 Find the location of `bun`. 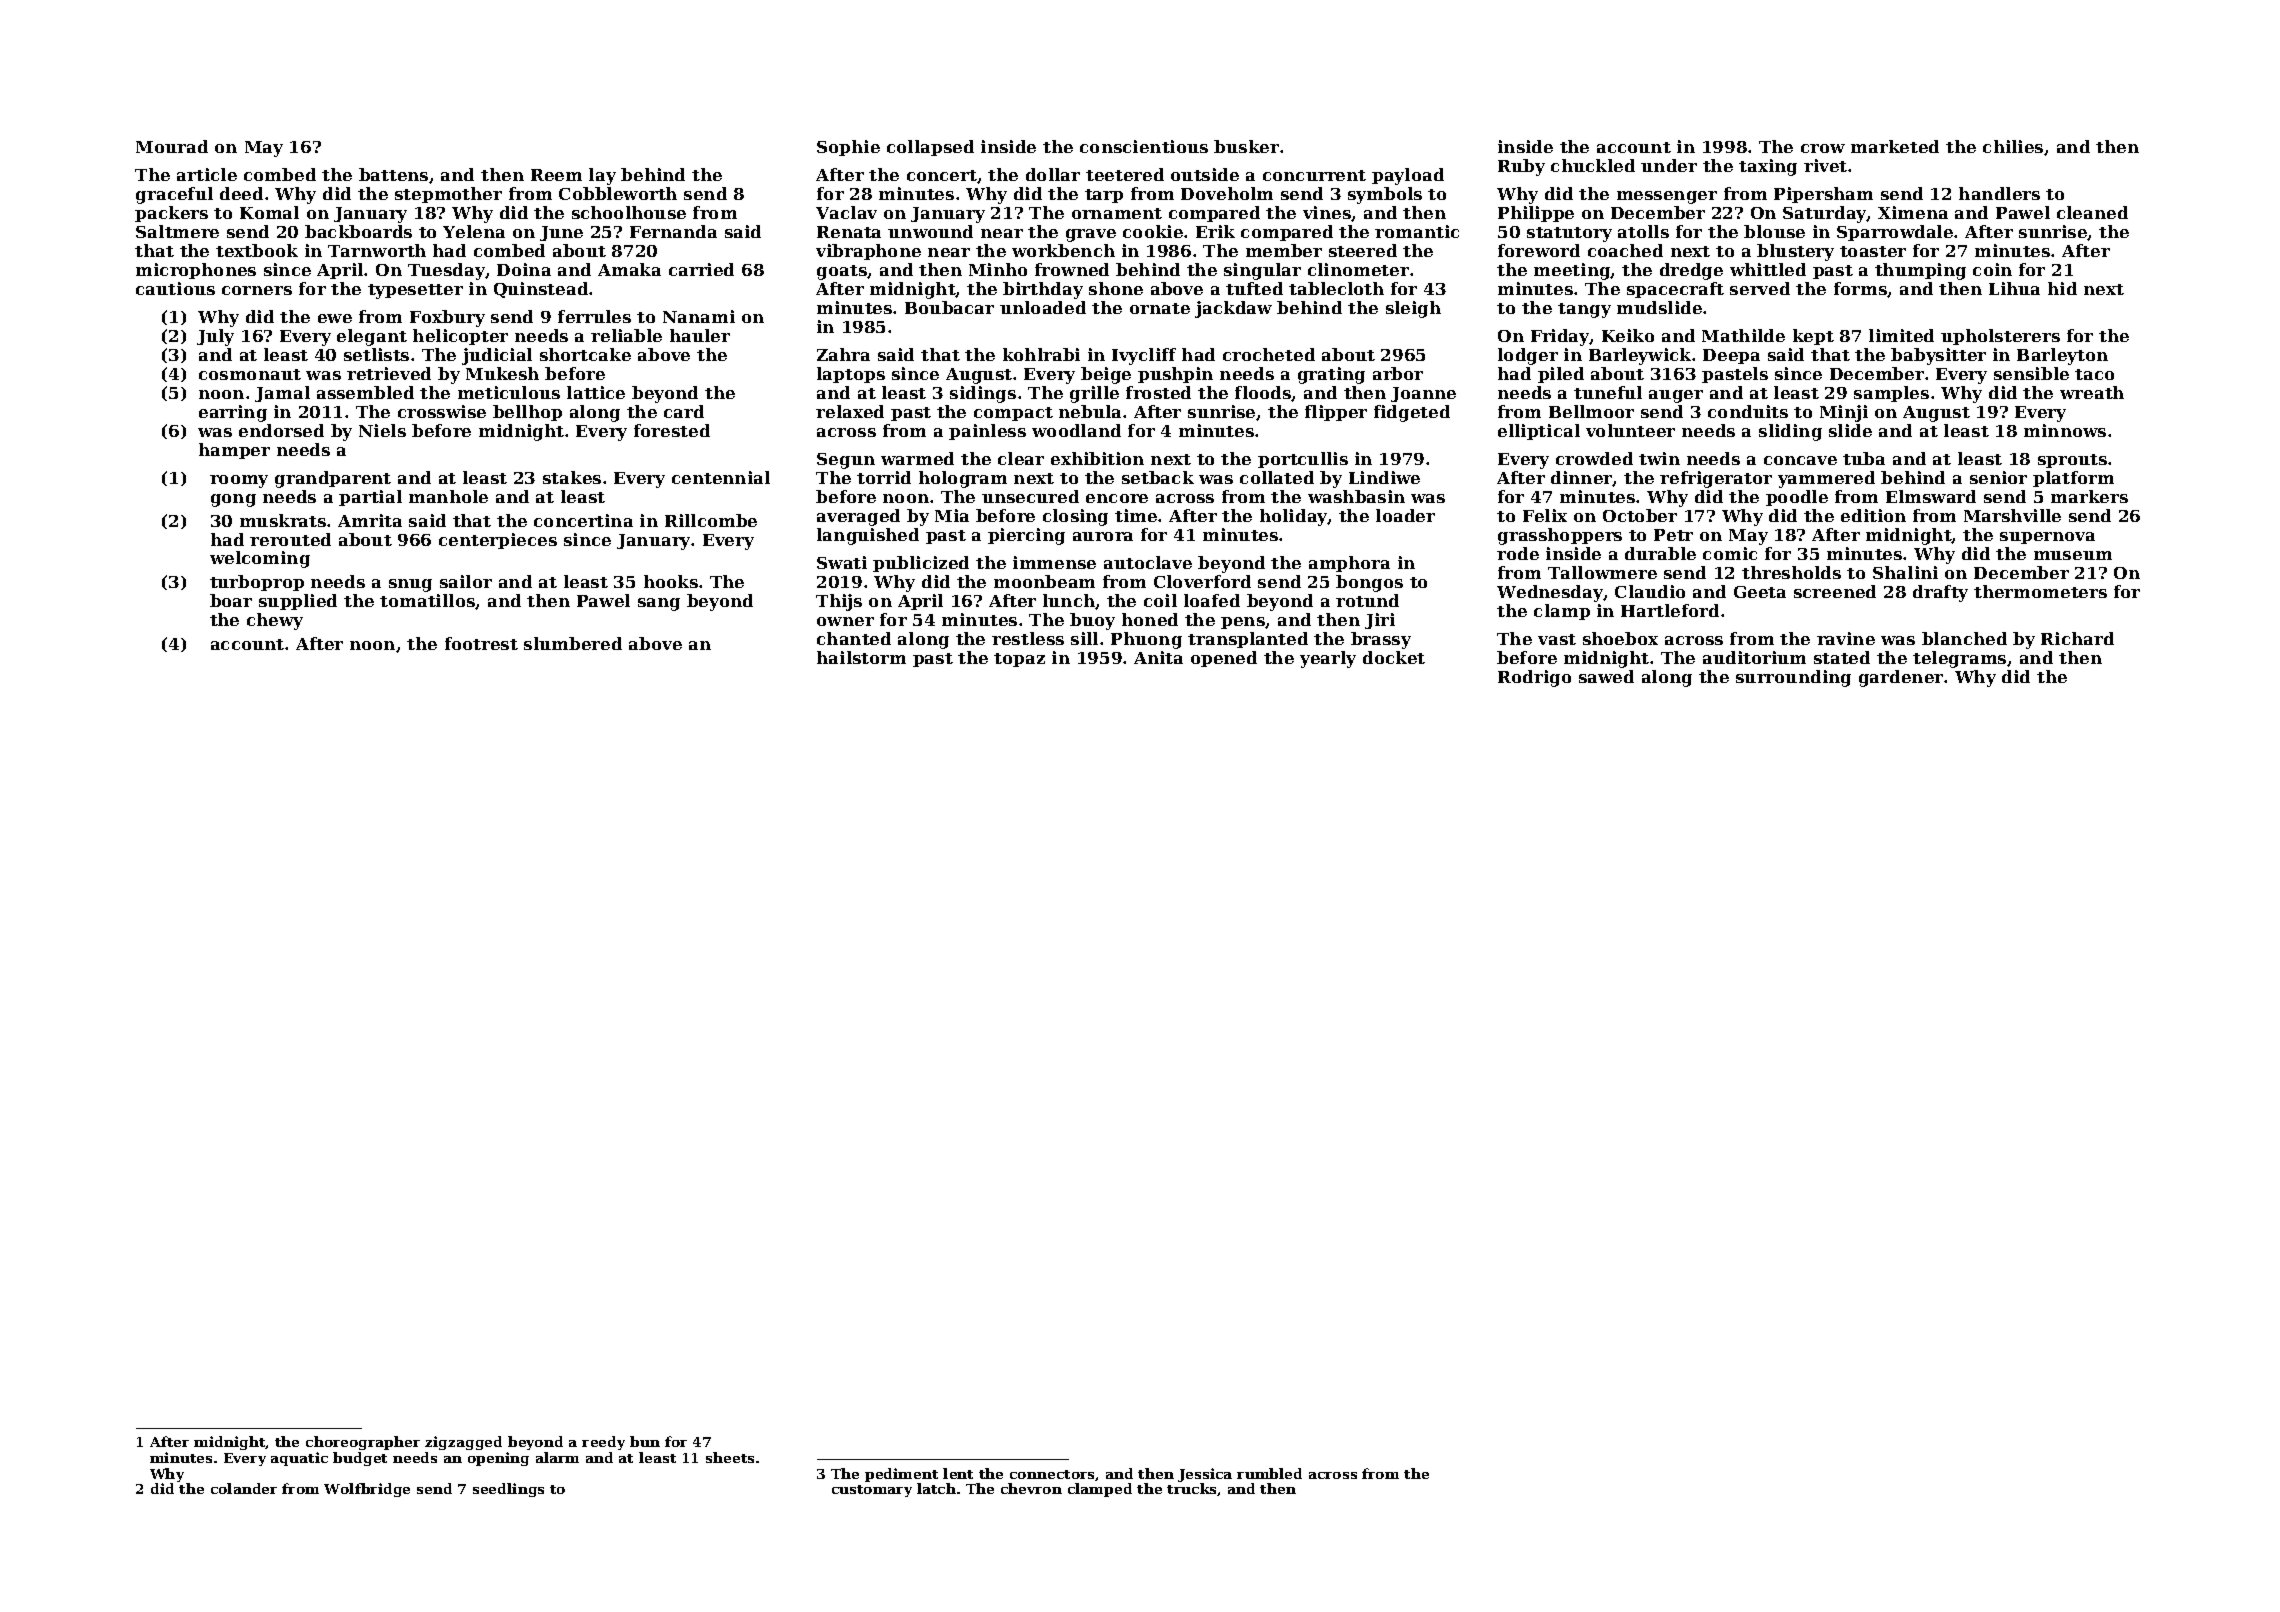

bun is located at coordinates (645, 1441).
